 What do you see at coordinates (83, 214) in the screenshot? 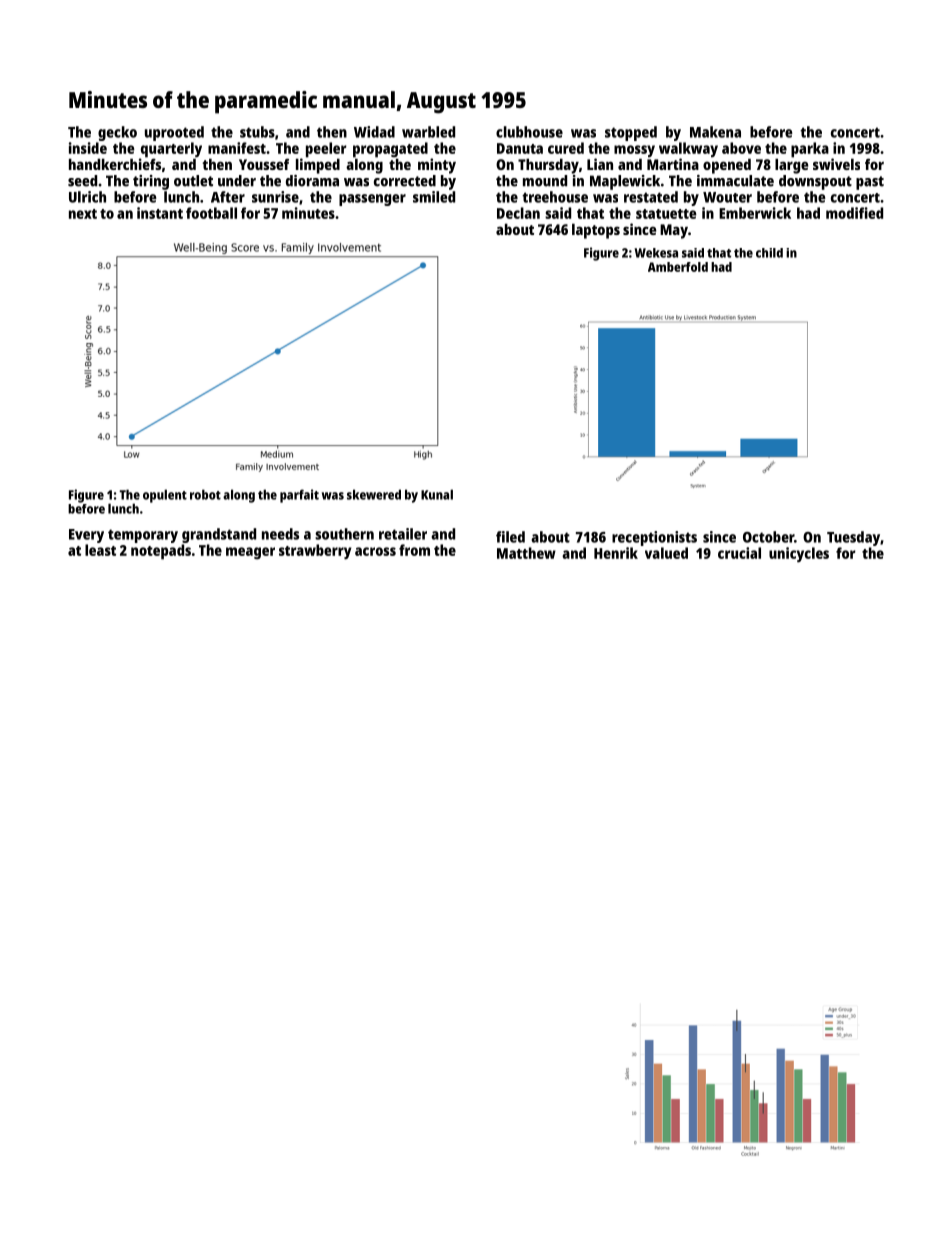
I see `next` at bounding box center [83, 214].
